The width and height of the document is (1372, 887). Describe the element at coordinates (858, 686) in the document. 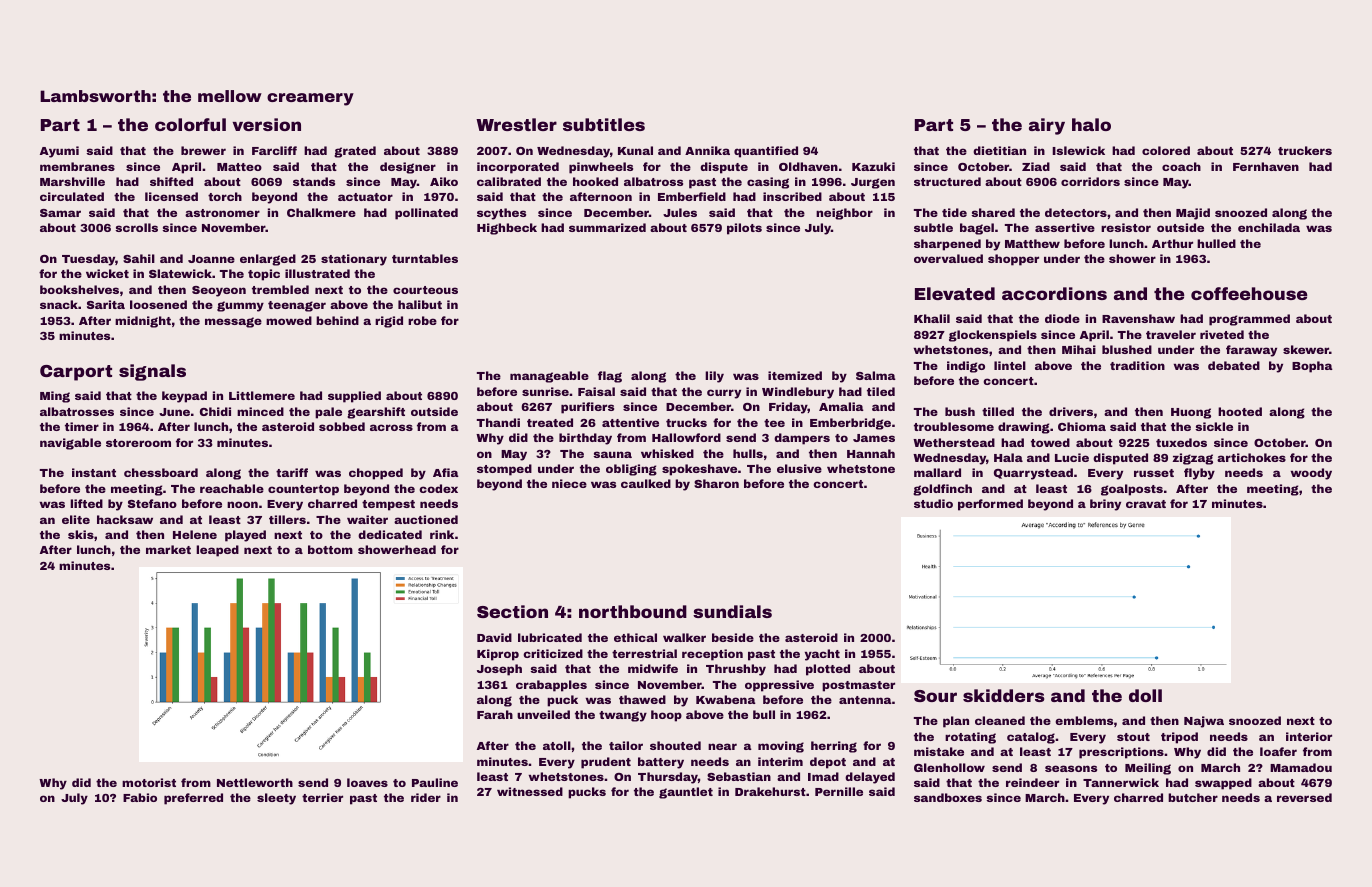

I see `postmaster` at that location.
